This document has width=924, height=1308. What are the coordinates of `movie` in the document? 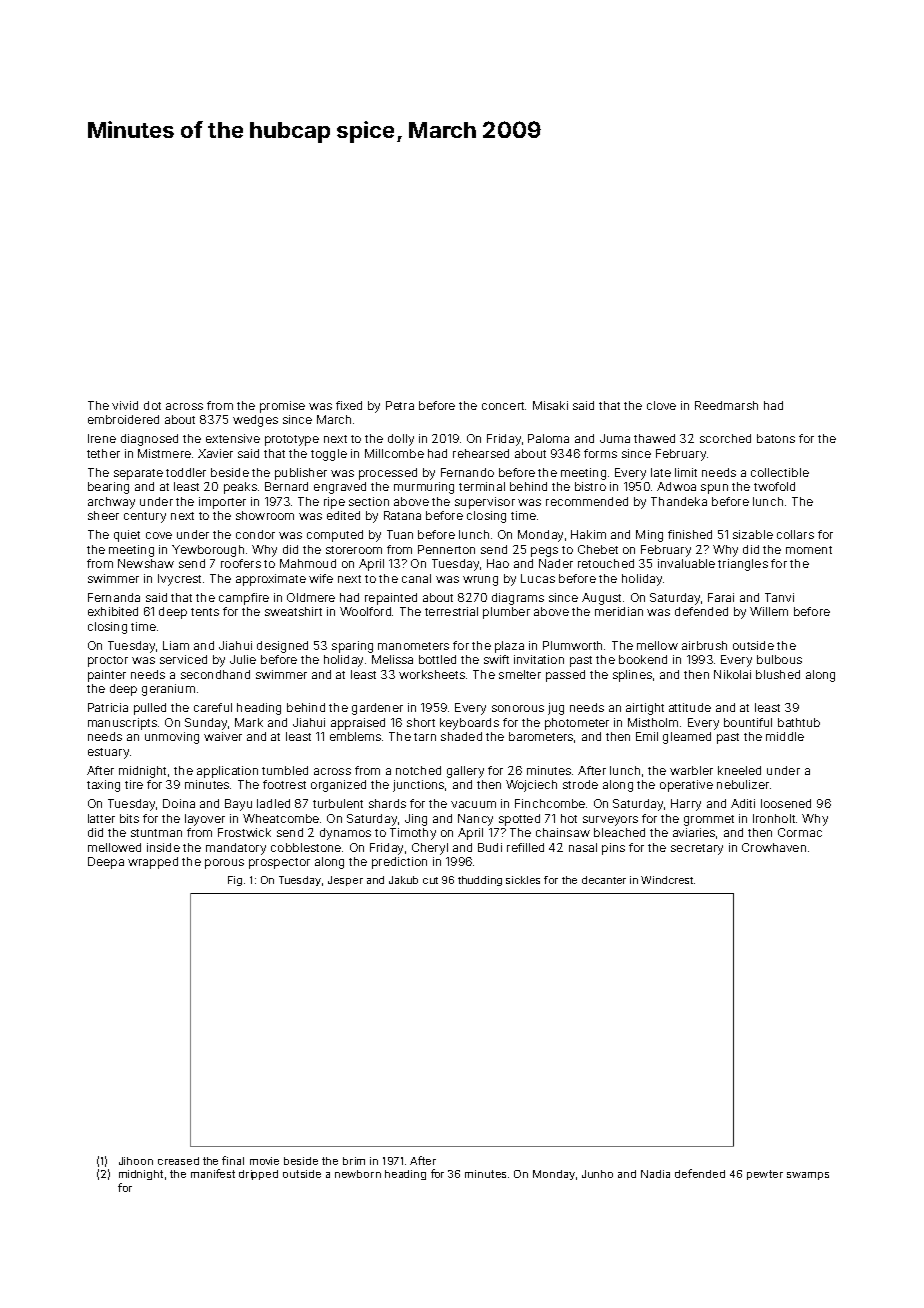 It's located at (264, 1161).
